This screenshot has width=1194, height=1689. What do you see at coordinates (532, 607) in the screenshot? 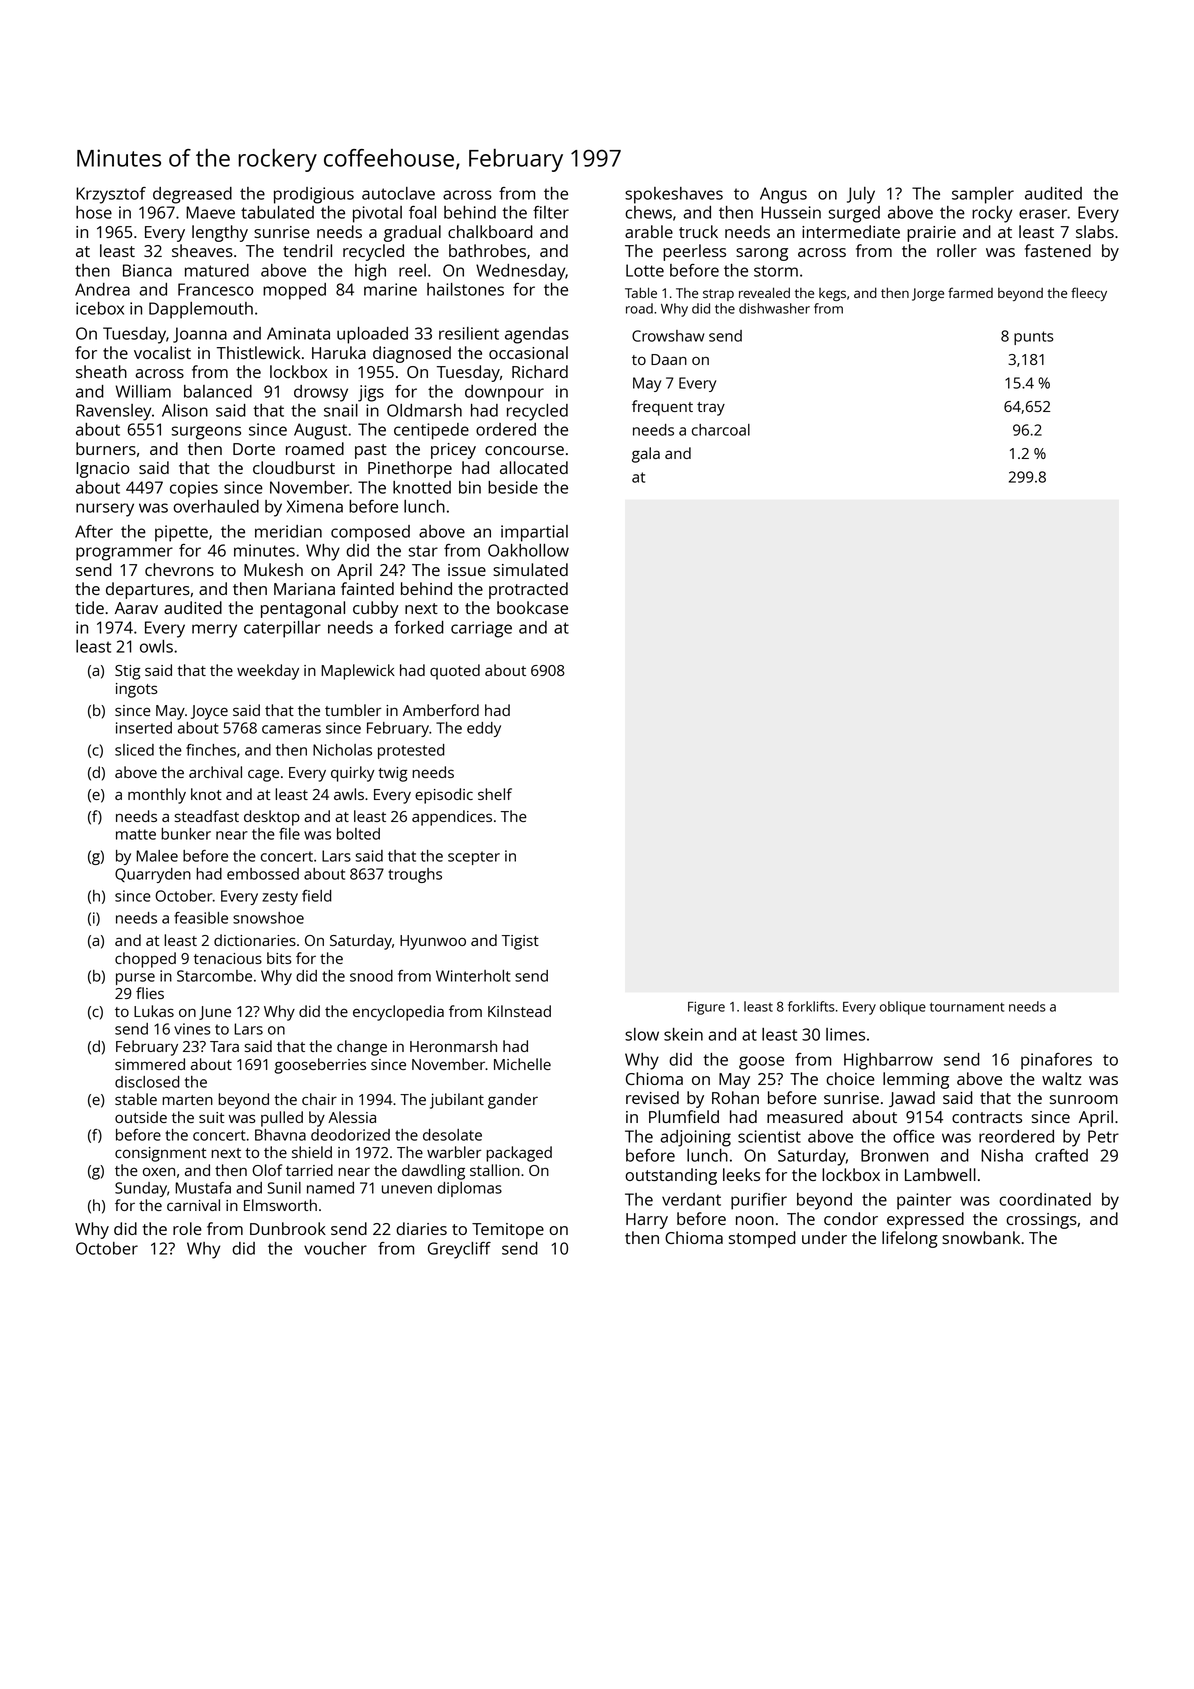
I see `bookcase` at bounding box center [532, 607].
